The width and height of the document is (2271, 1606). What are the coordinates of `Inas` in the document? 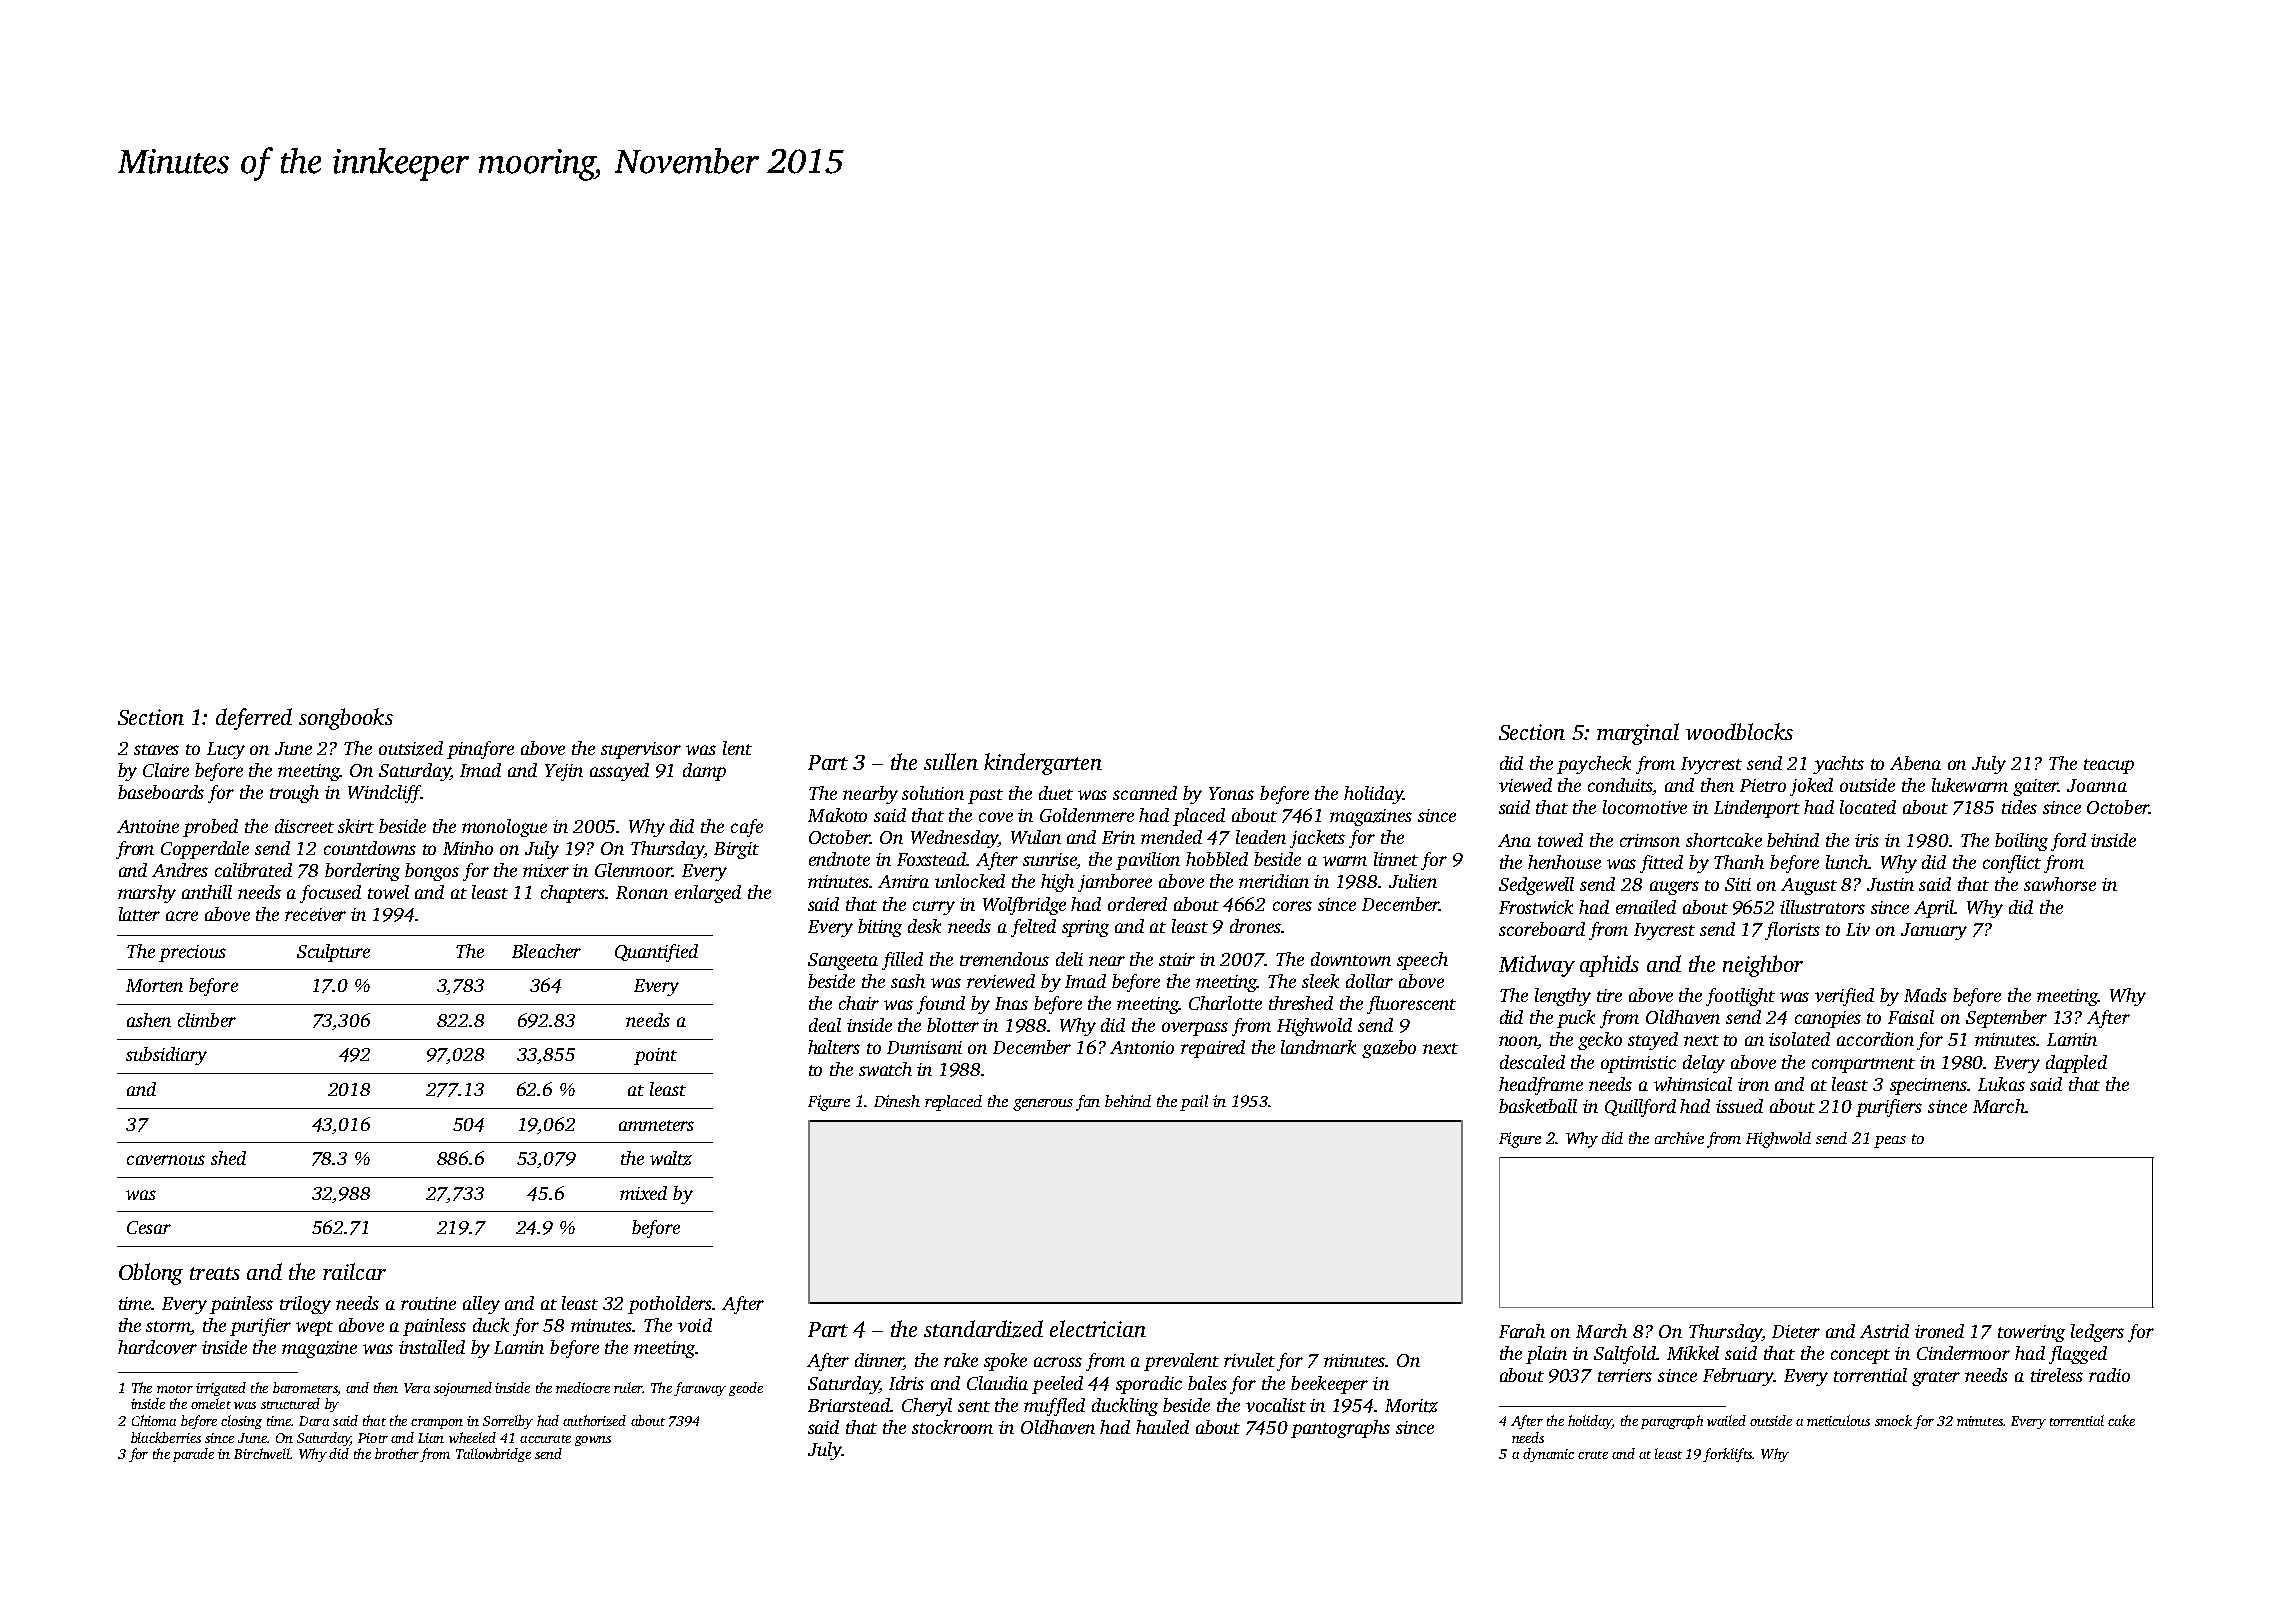 It's located at (1011, 1003).
